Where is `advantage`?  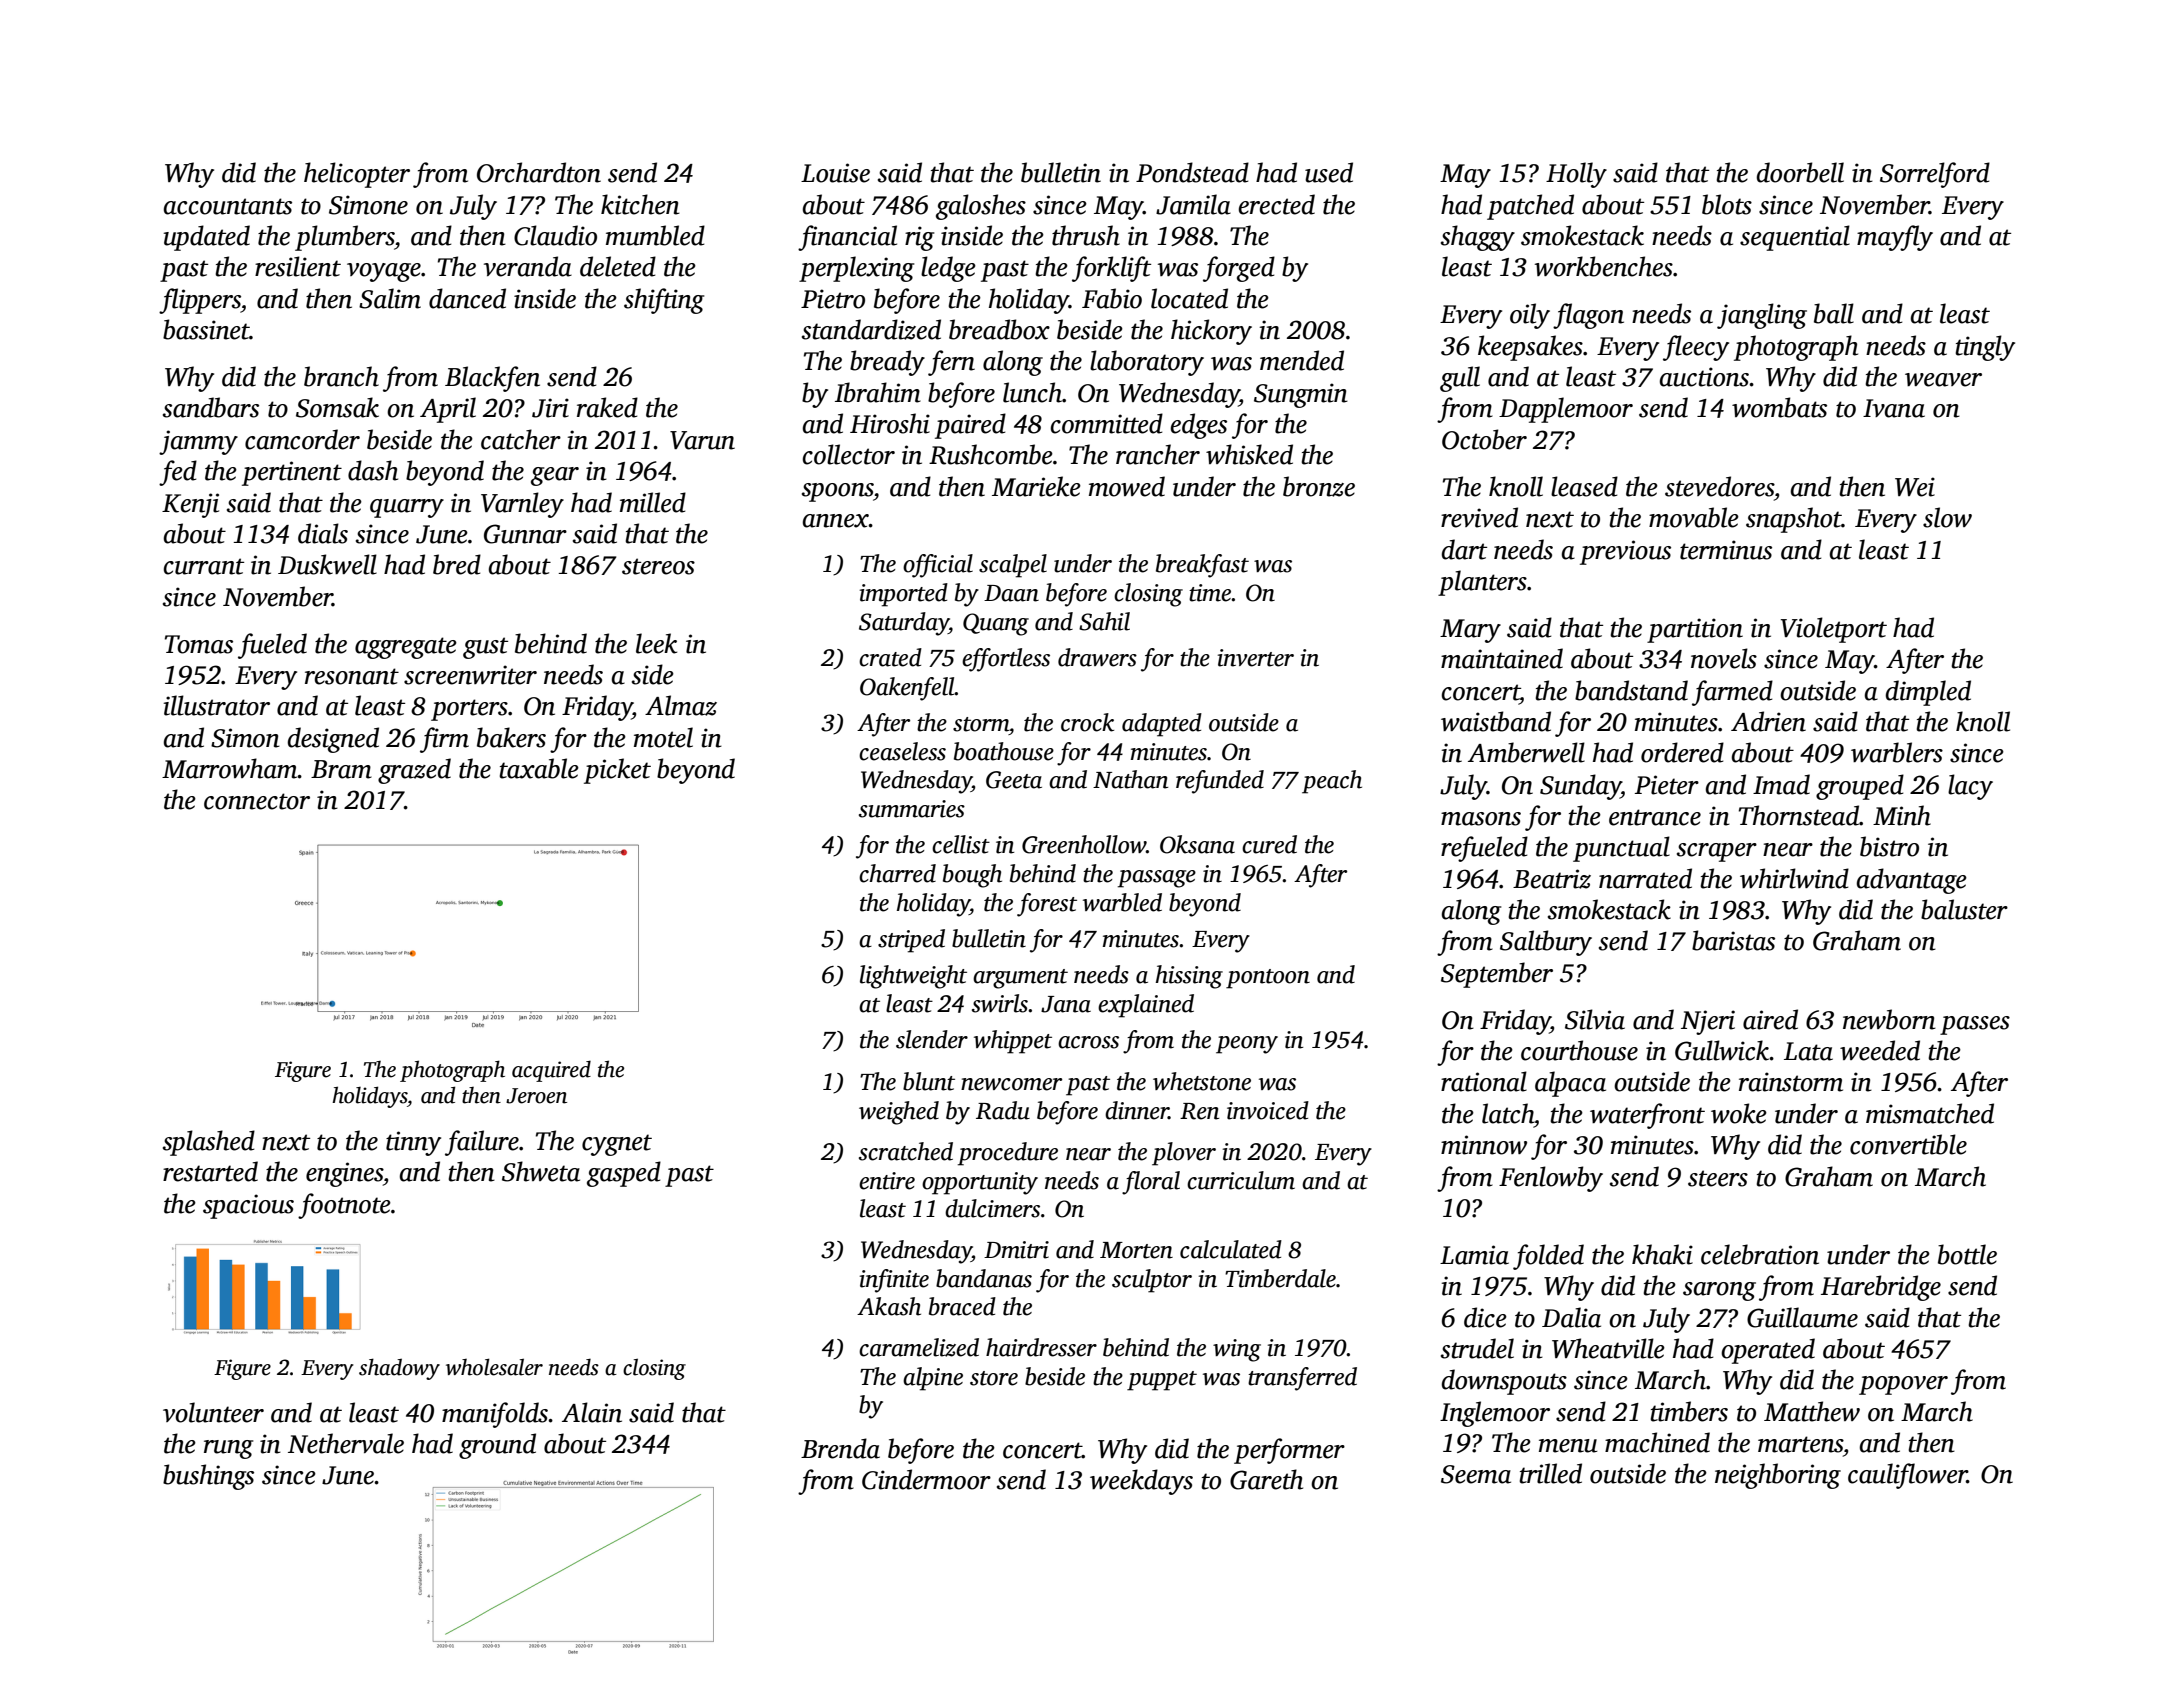 advantage is located at coordinates (1912, 881).
